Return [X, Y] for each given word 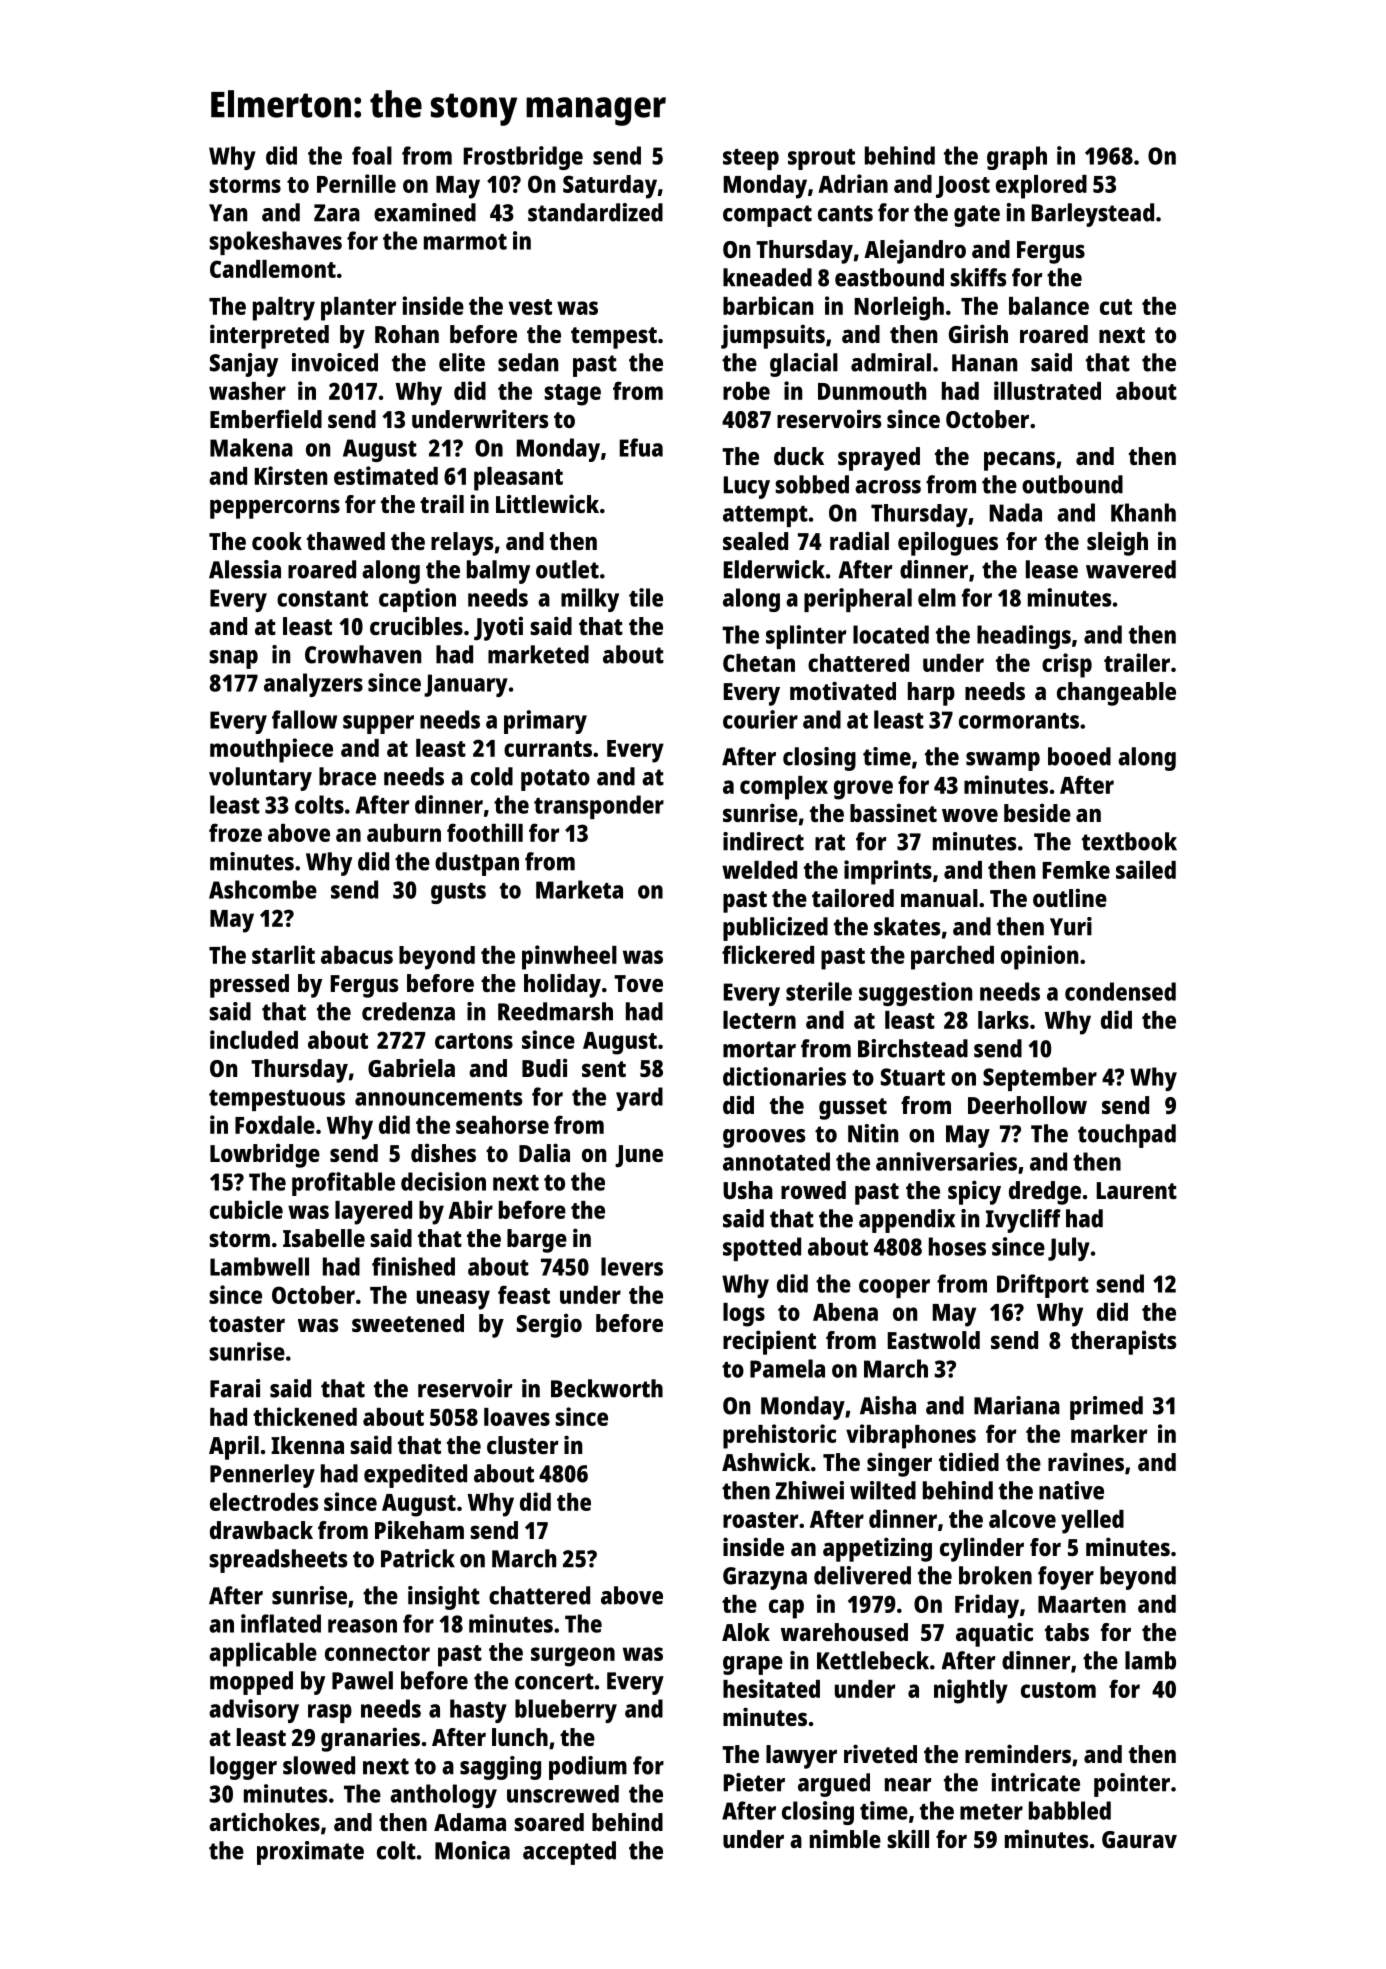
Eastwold [934, 1340]
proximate [310, 1853]
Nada [1016, 512]
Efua [641, 447]
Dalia [544, 1152]
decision [443, 1181]
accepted [569, 1853]
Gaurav [1139, 1839]
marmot [465, 242]
